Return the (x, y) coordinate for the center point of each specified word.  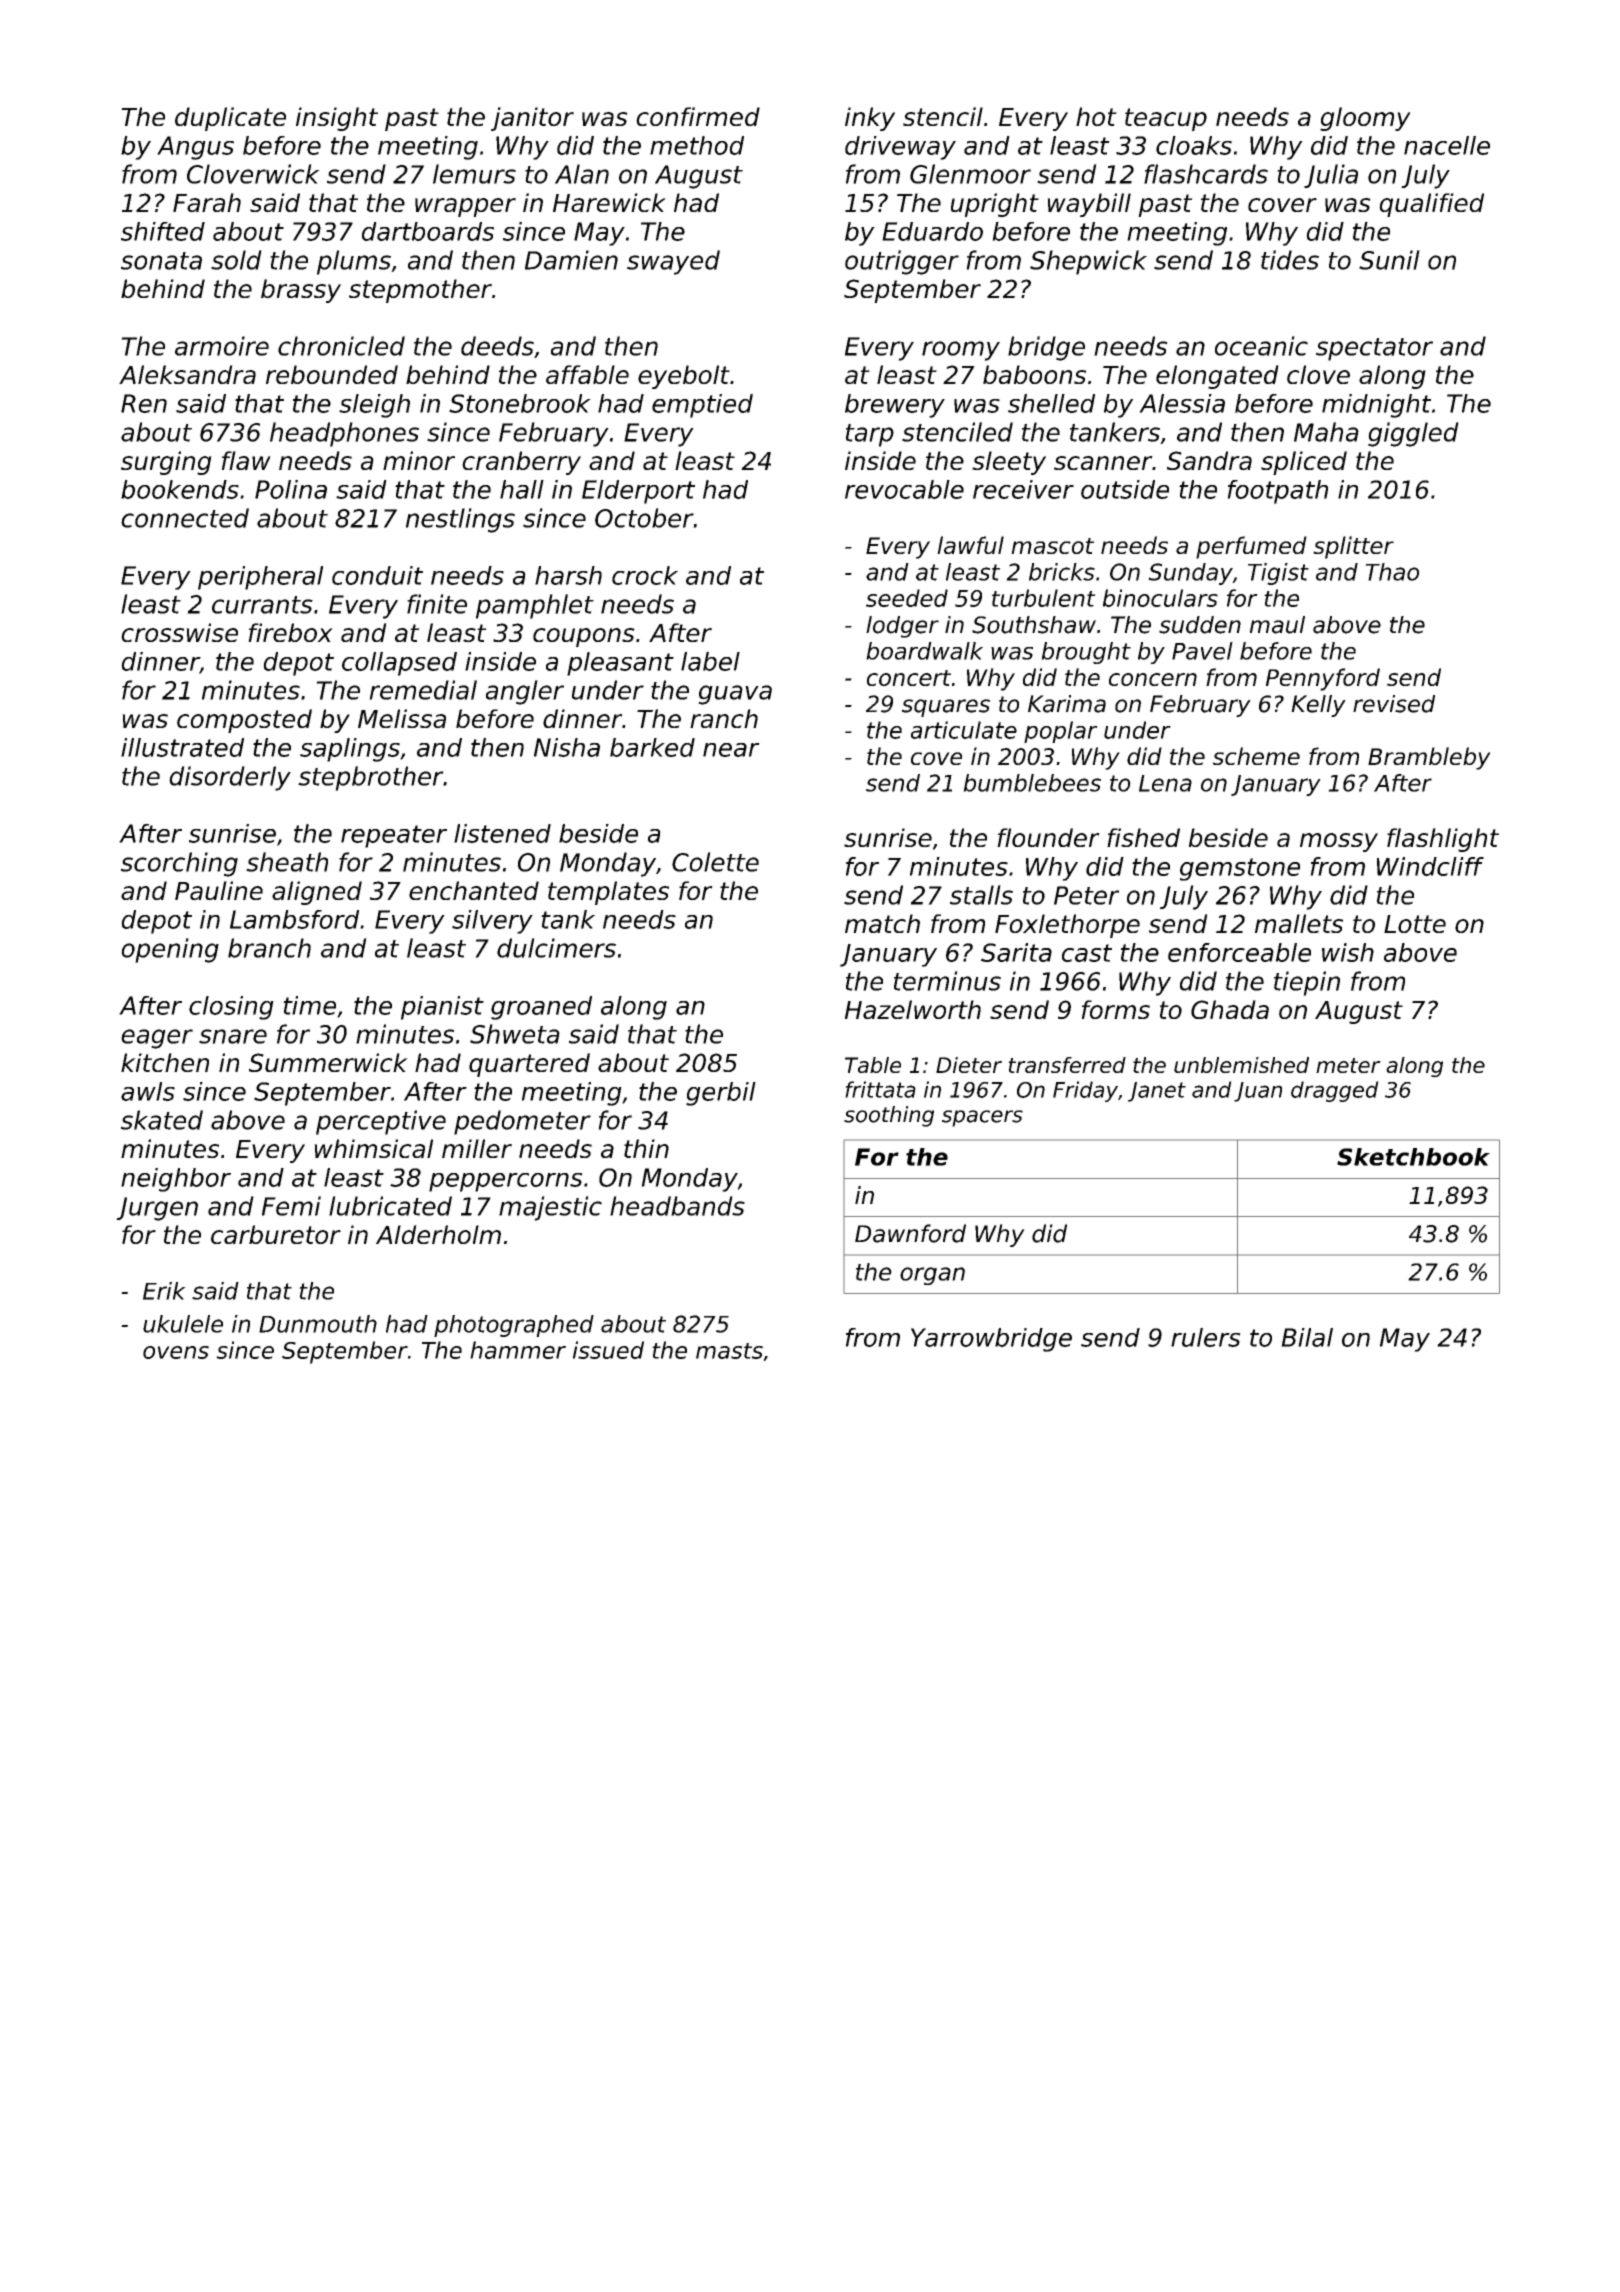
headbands (677, 1206)
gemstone (1240, 869)
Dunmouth (318, 1324)
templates (608, 893)
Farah (207, 202)
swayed (673, 262)
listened (502, 833)
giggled (1413, 434)
